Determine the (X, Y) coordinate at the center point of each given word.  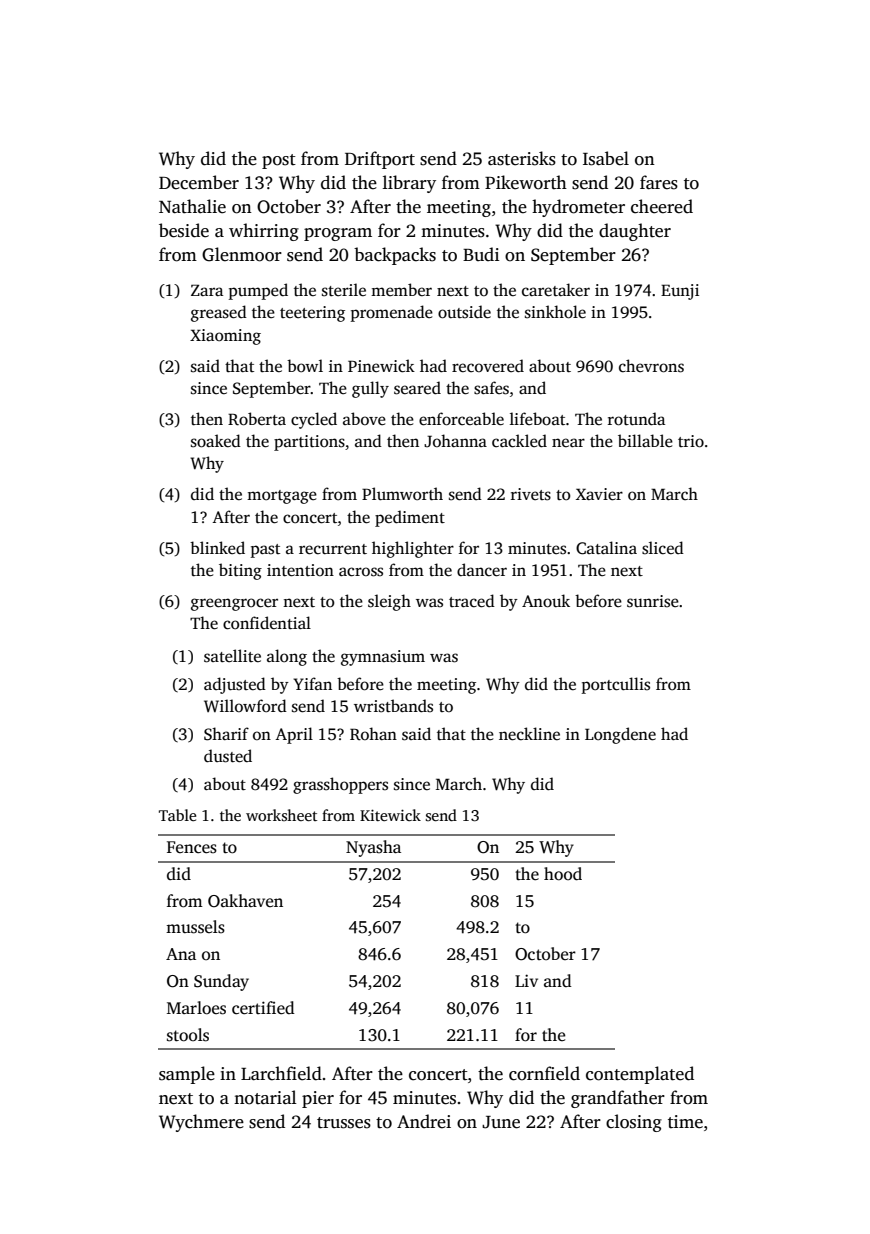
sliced (663, 548)
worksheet (281, 815)
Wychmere (201, 1123)
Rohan (373, 734)
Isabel (606, 158)
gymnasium (383, 658)
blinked (217, 547)
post (279, 161)
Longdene (620, 735)
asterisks (522, 158)
